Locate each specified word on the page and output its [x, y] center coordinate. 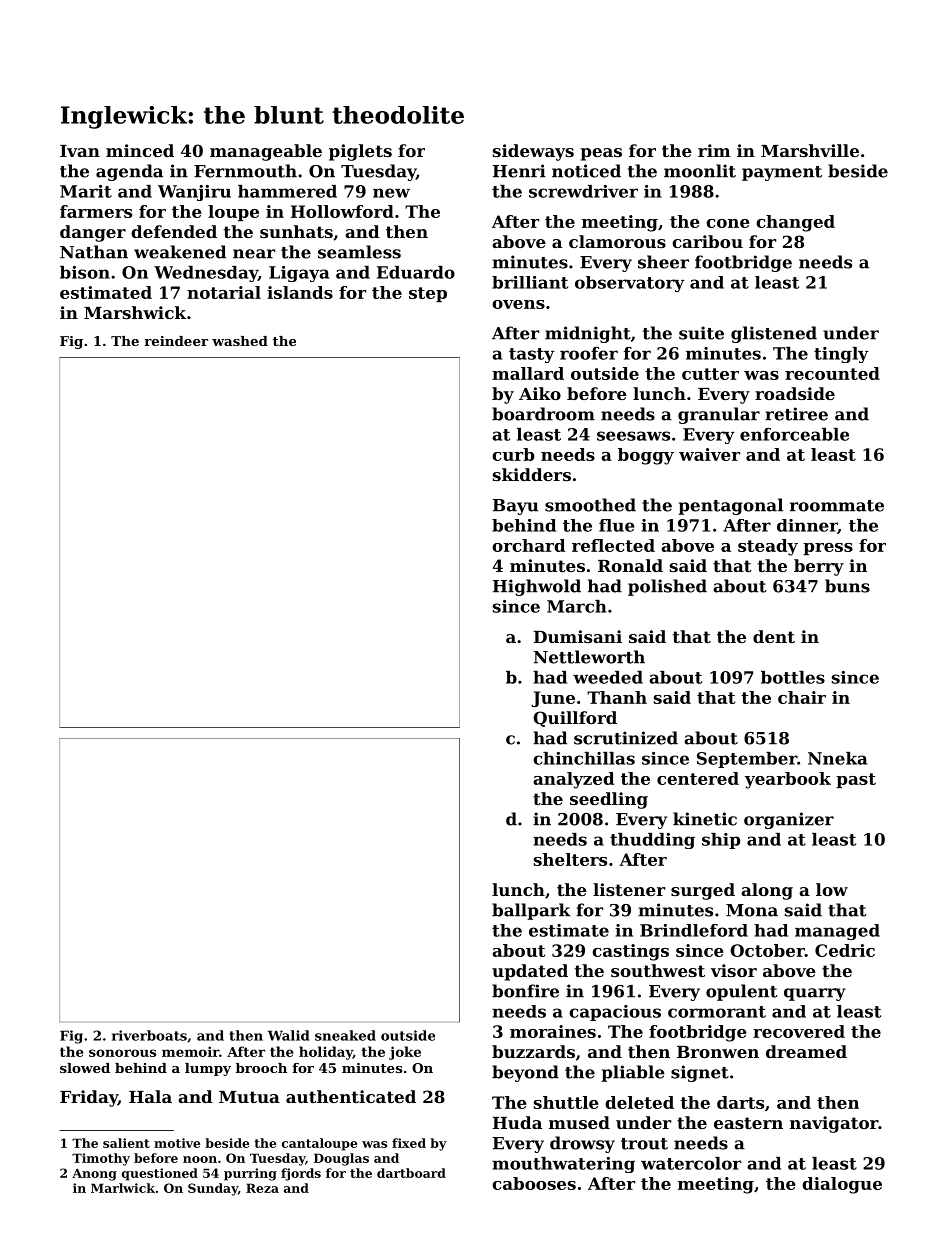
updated [530, 972]
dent [774, 636]
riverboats [149, 1035]
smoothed [590, 505]
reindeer [176, 341]
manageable [266, 152]
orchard [528, 545]
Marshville [810, 150]
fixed [409, 1143]
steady [768, 547]
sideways [533, 152]
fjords [301, 1174]
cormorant [717, 1012]
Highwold [537, 587]
